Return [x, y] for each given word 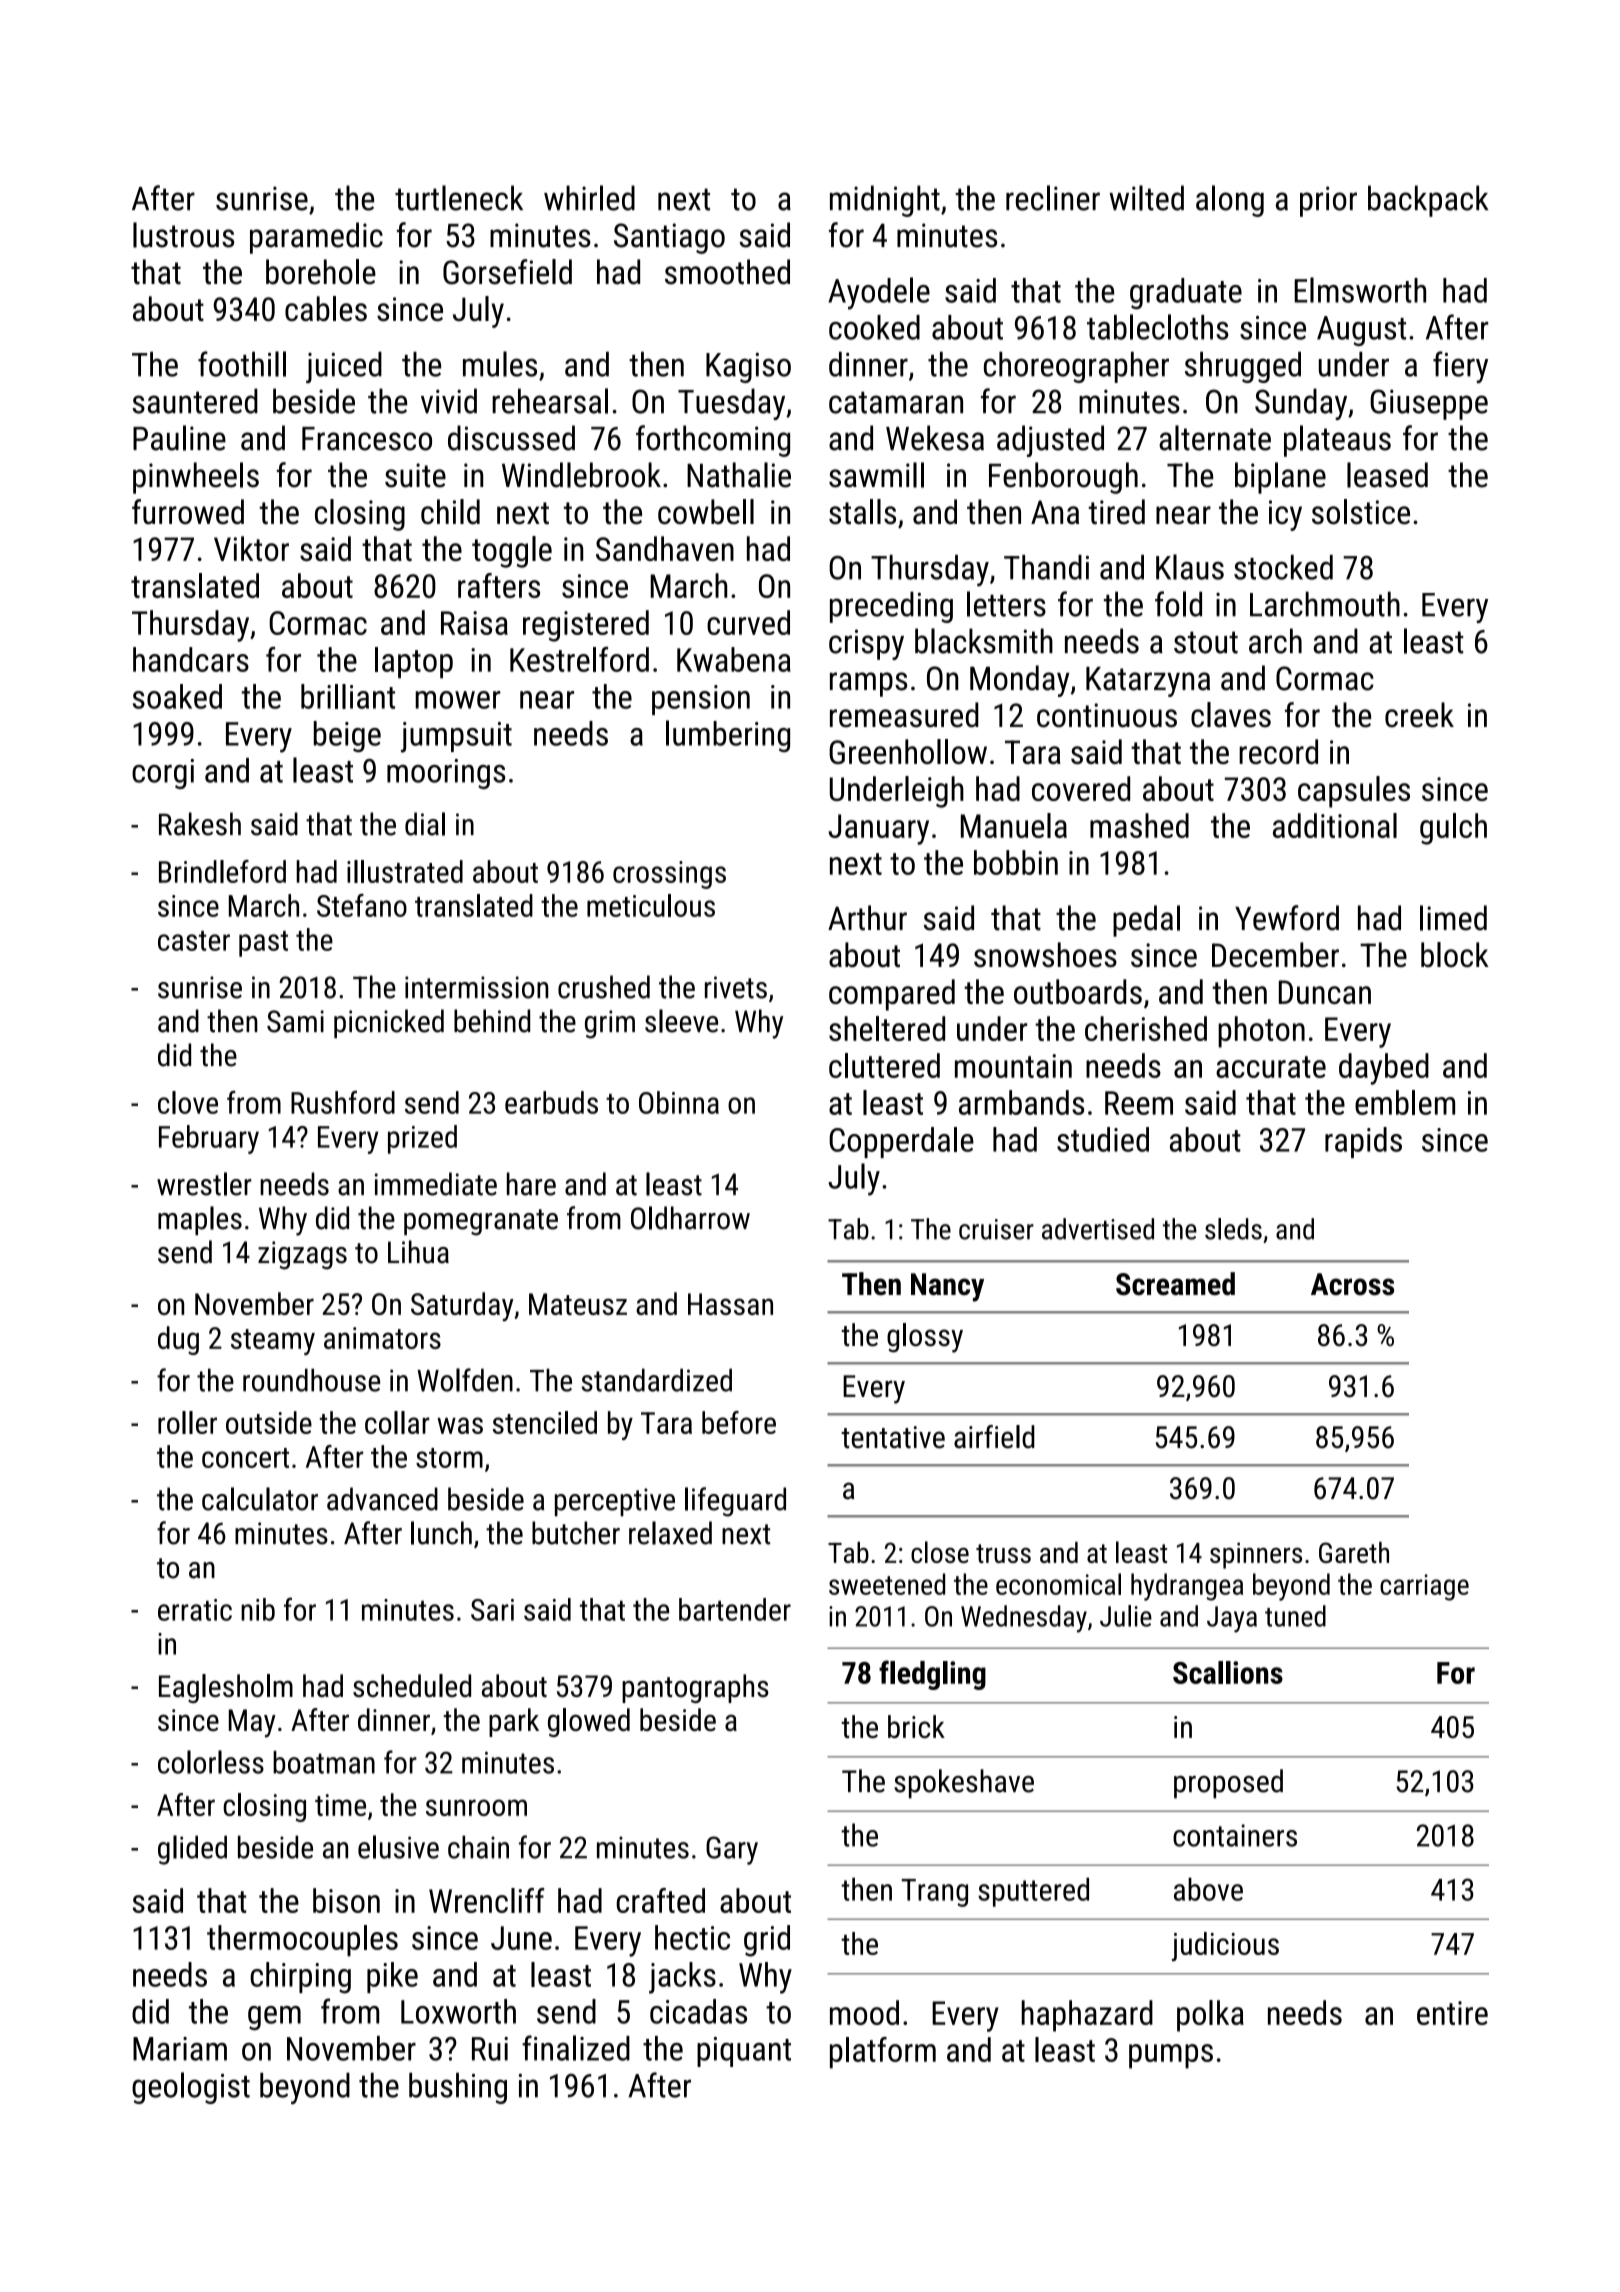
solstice [1361, 512]
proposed [1228, 1784]
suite [415, 475]
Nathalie [739, 475]
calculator [260, 1499]
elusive [398, 1847]
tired [1117, 512]
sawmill [876, 475]
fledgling [932, 1675]
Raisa [474, 623]
